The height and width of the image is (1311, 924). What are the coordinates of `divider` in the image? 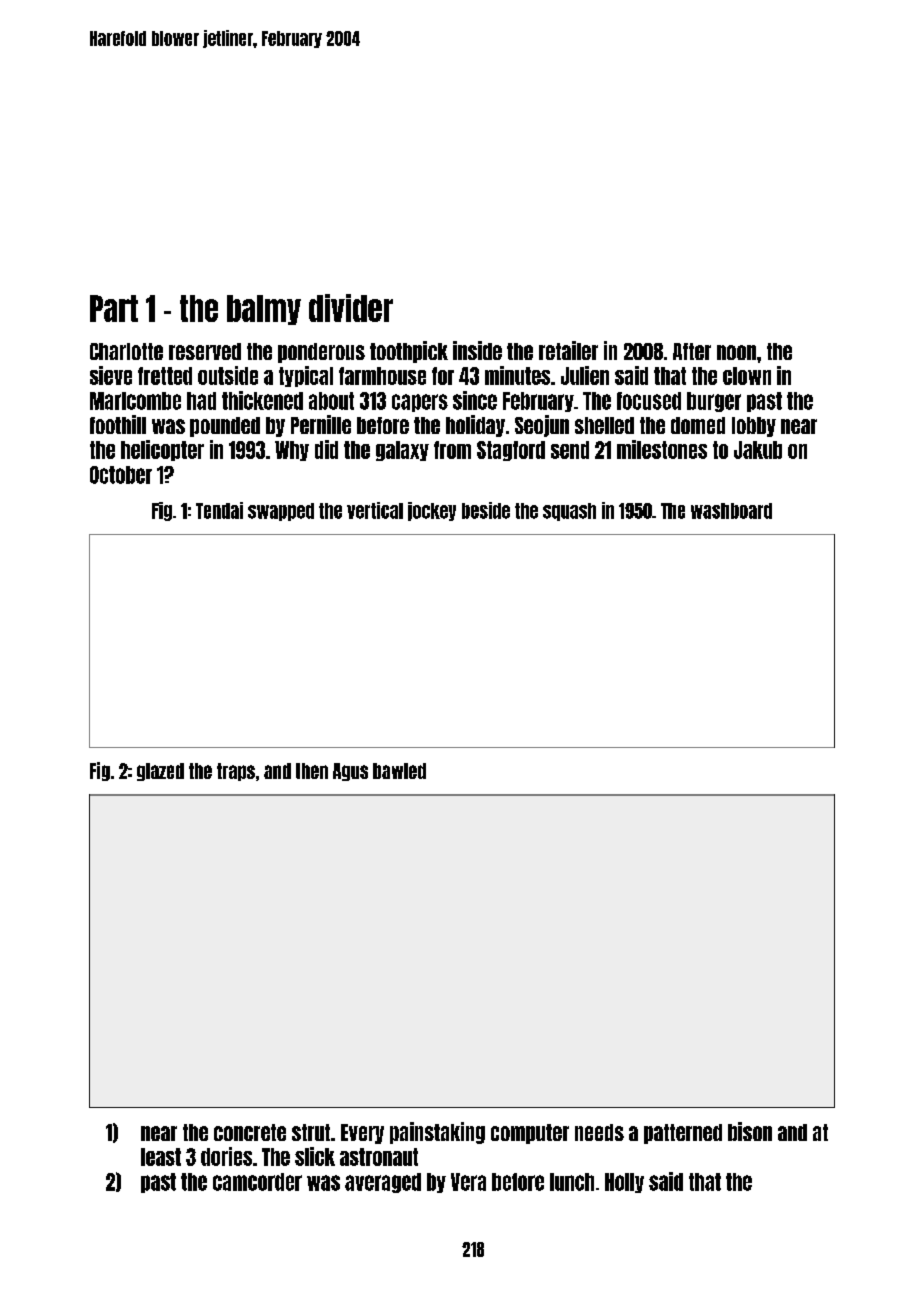 It's located at (351, 308).
